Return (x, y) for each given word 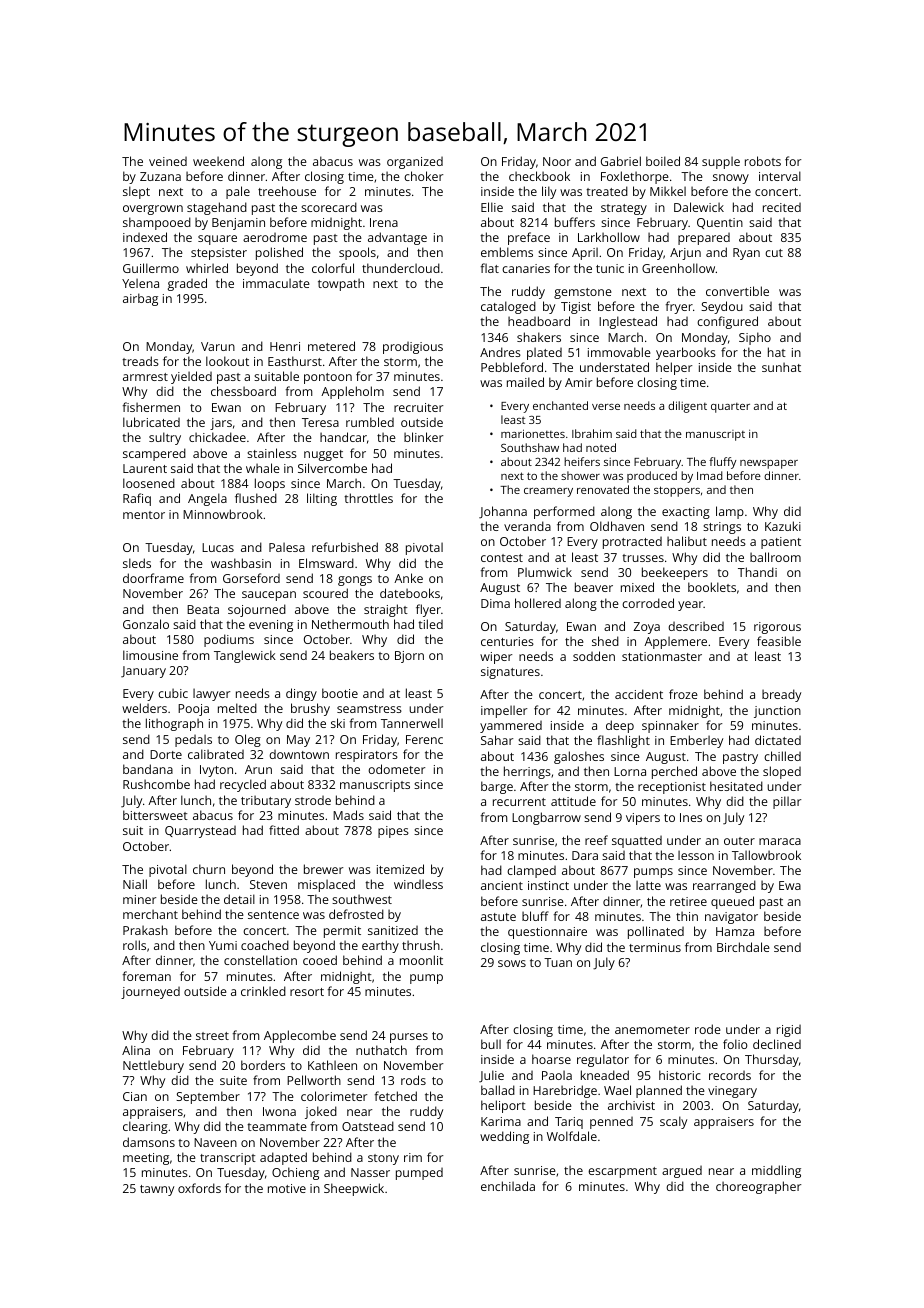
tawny (157, 1190)
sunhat (781, 367)
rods (413, 1080)
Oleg (248, 740)
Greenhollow (679, 268)
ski (338, 723)
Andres (500, 352)
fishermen (151, 407)
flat (490, 268)
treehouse (287, 191)
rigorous (777, 628)
